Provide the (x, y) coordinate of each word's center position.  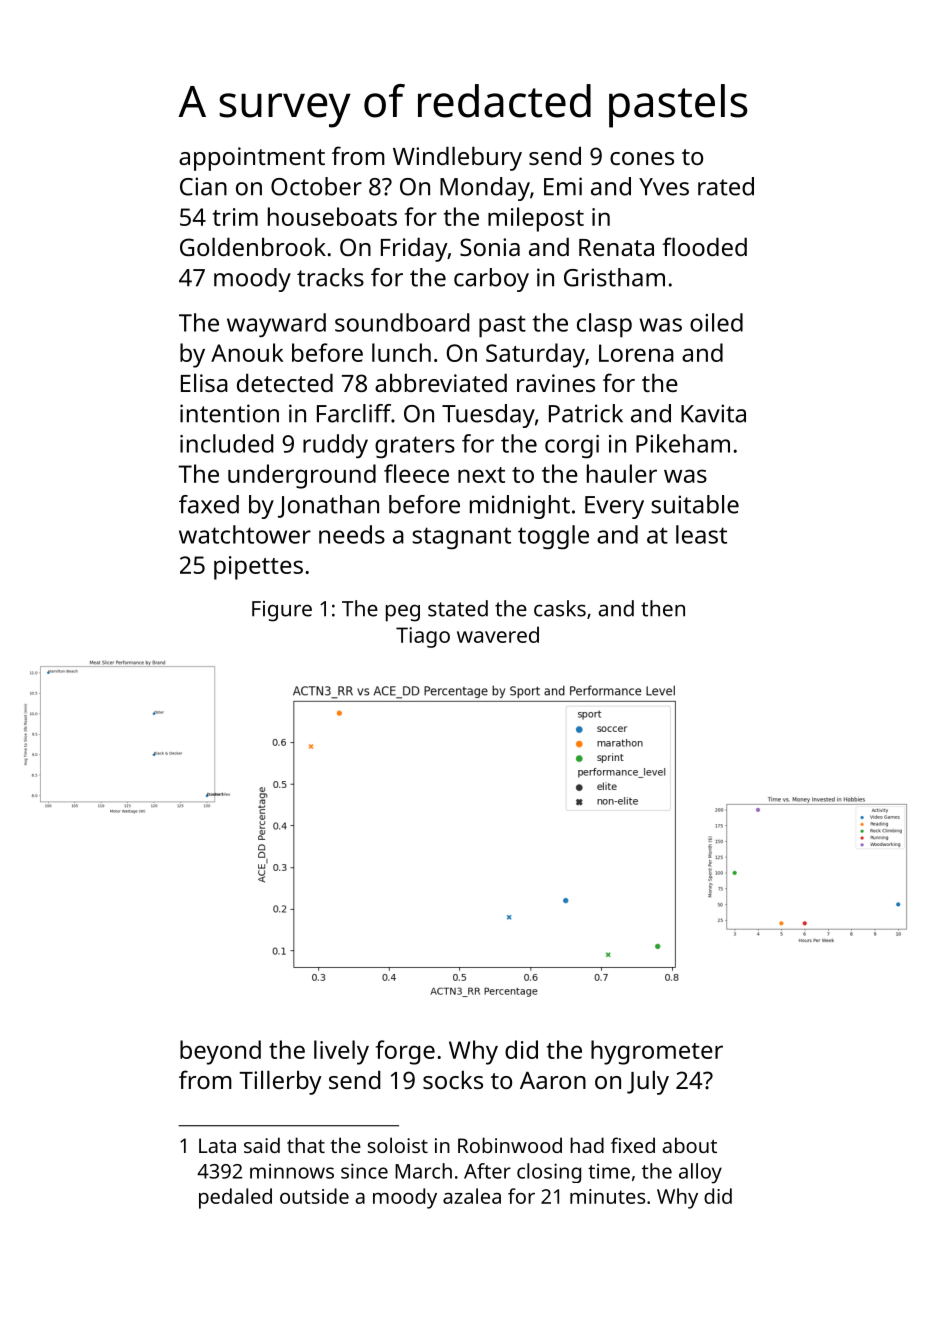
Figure (282, 611)
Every (614, 507)
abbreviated (441, 382)
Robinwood (510, 1145)
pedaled (235, 1198)
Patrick (586, 413)
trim (235, 217)
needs (352, 534)
